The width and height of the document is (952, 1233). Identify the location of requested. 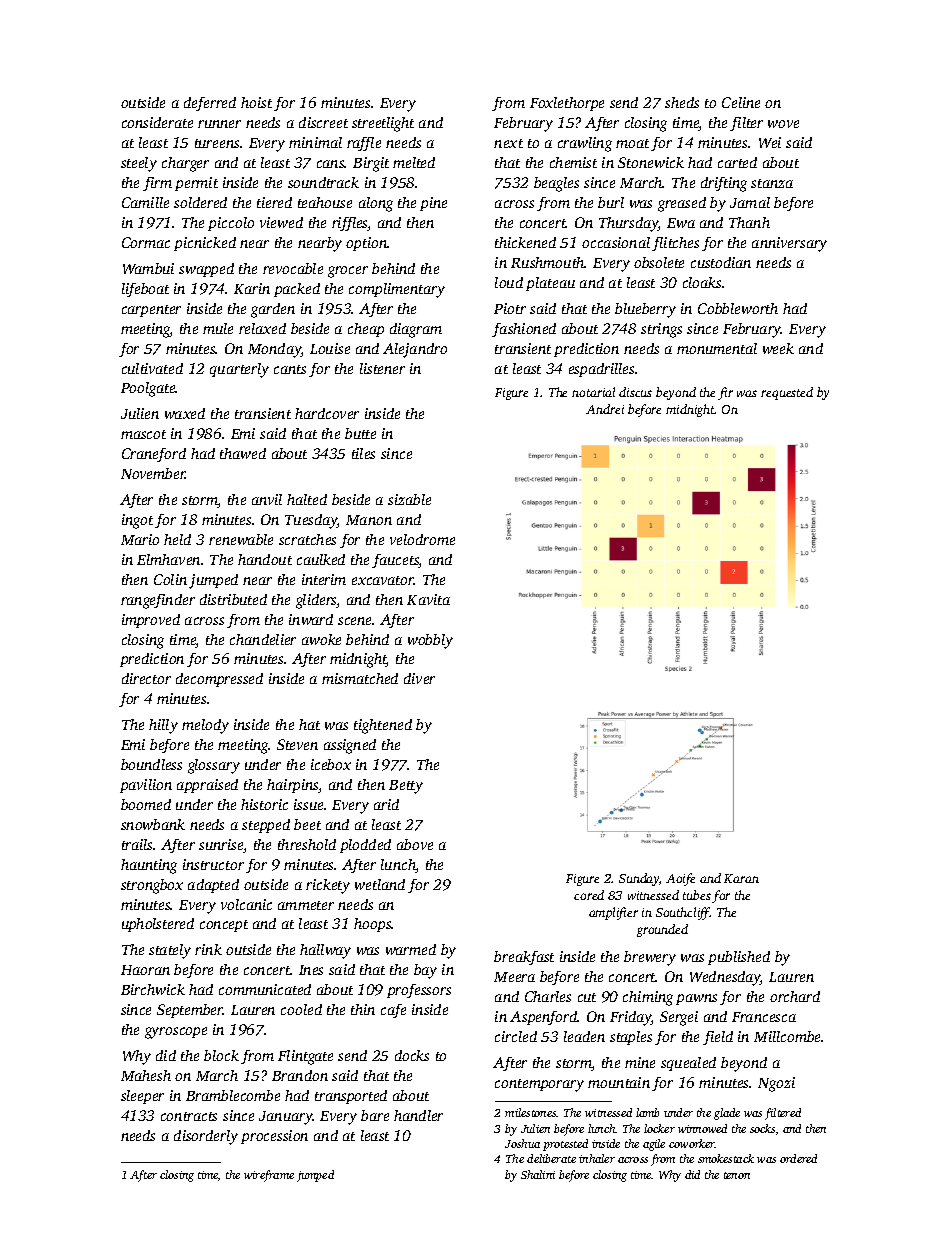
(787, 393).
